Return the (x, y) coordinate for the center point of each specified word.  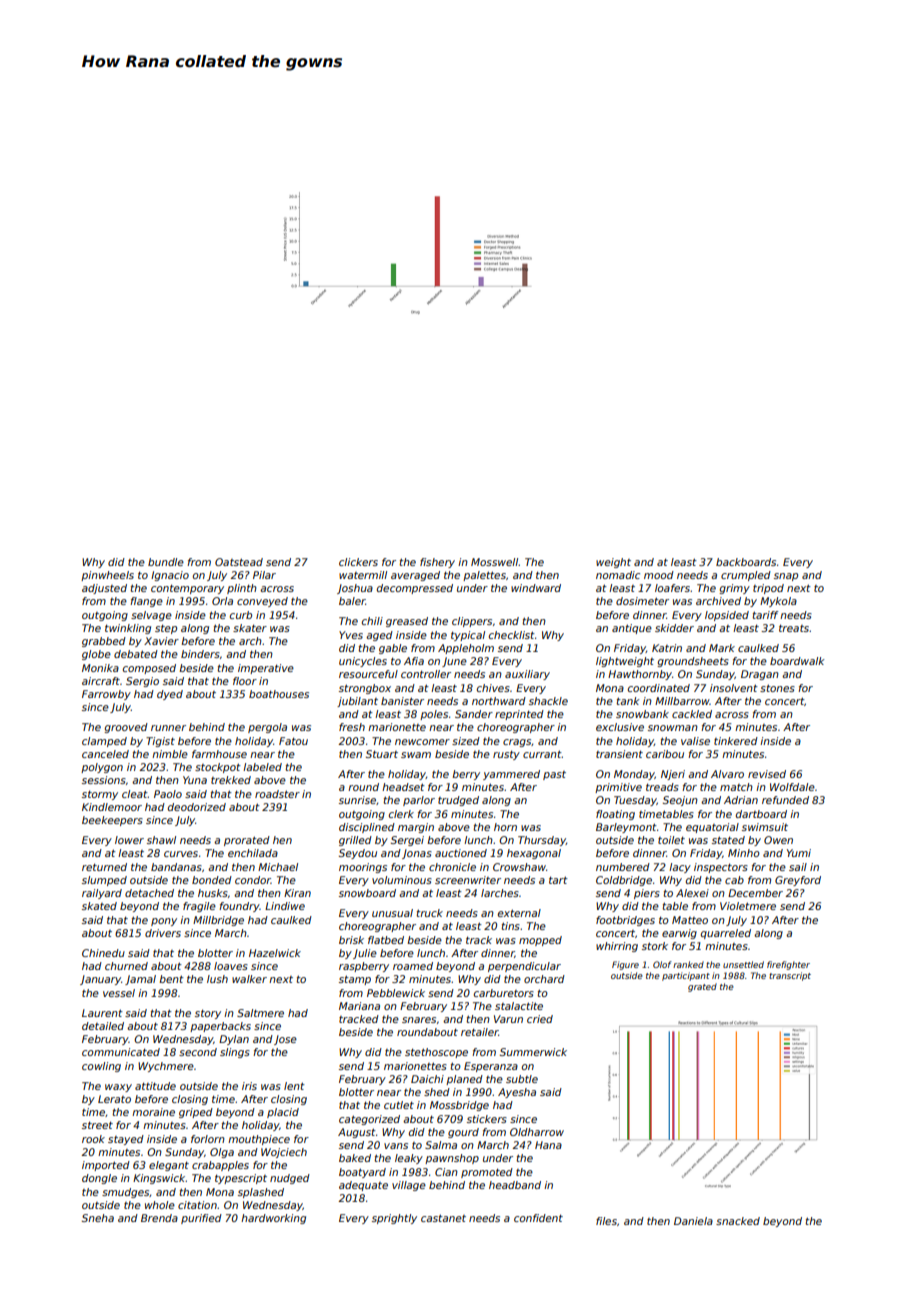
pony (164, 922)
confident (538, 1218)
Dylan (234, 1040)
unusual (392, 913)
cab (734, 880)
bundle (166, 562)
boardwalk (797, 661)
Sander (474, 714)
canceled (105, 754)
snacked (738, 1221)
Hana (548, 1145)
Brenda (159, 1218)
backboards (746, 562)
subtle (522, 1079)
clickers (358, 562)
